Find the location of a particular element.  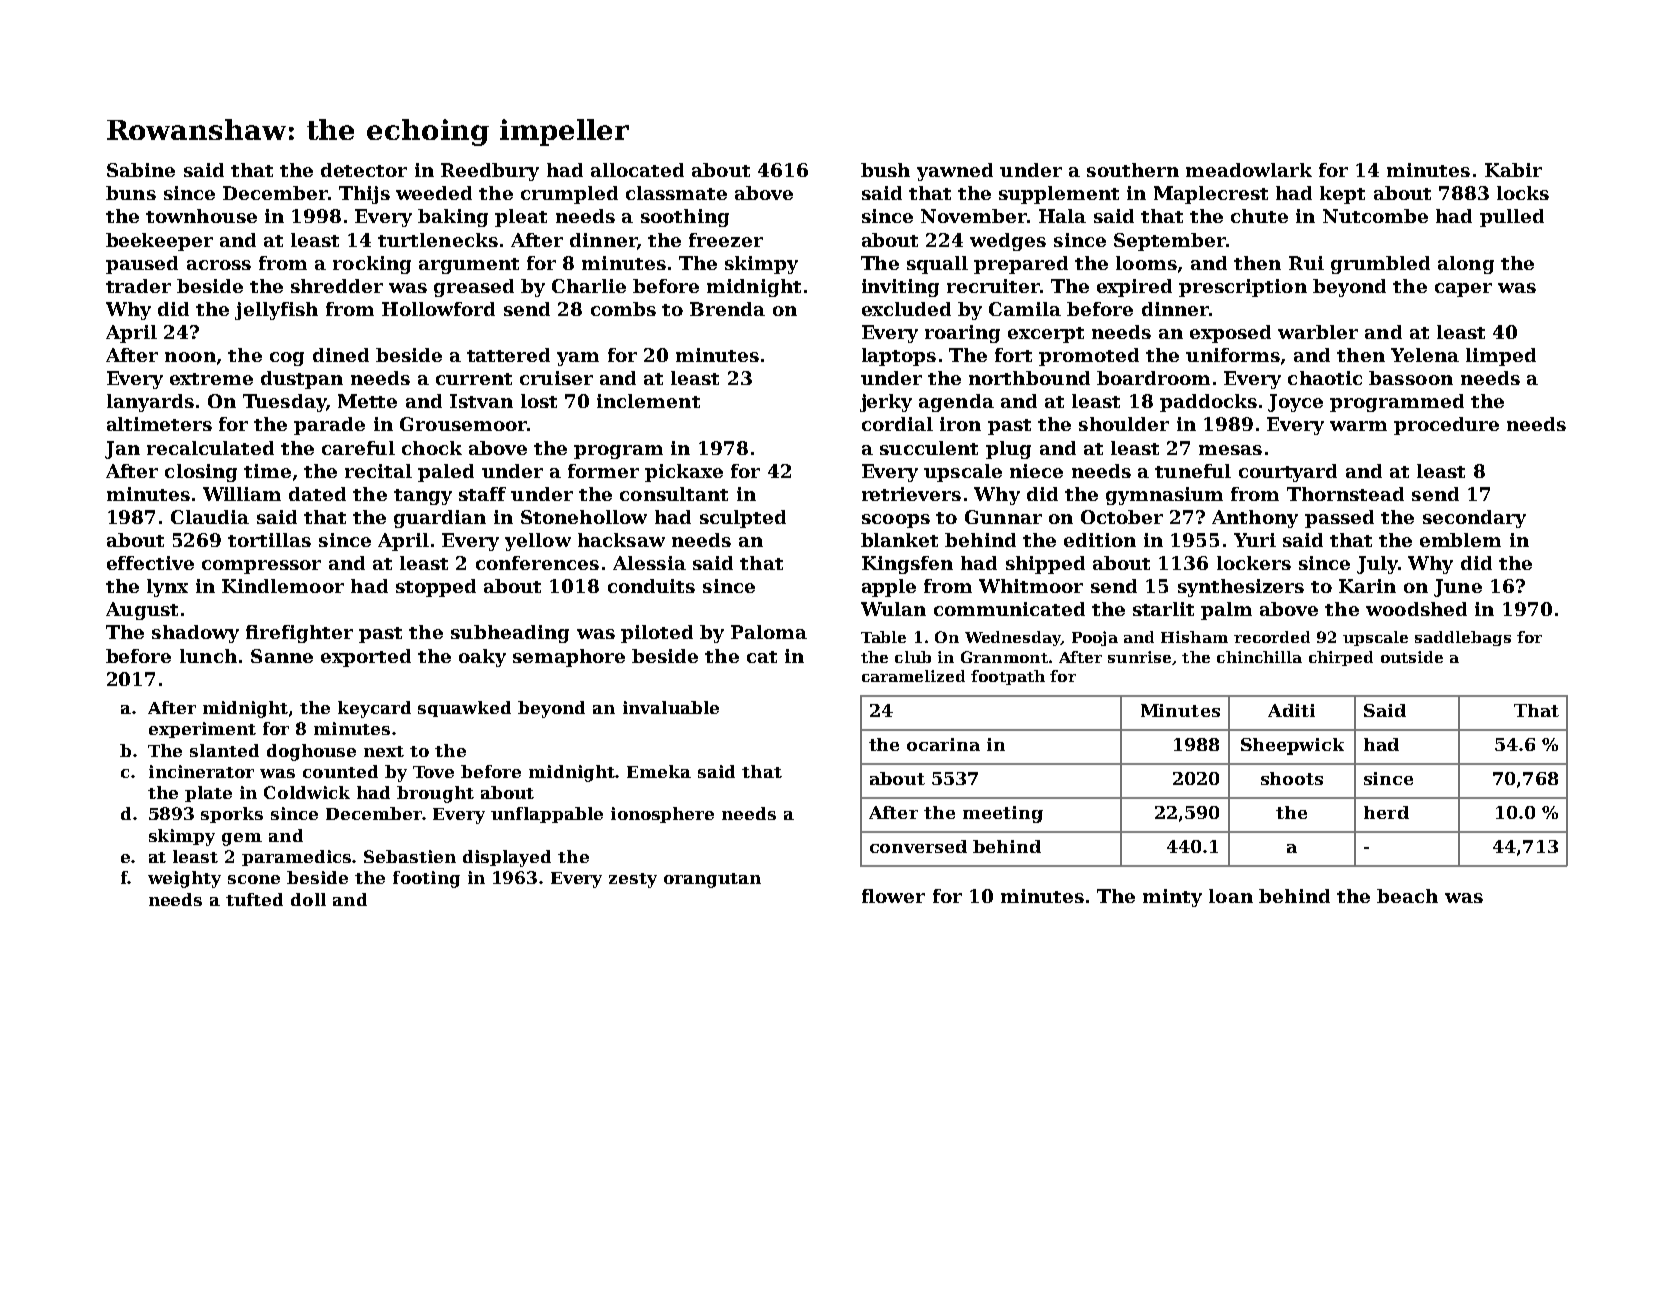

Yuri is located at coordinates (1255, 540).
